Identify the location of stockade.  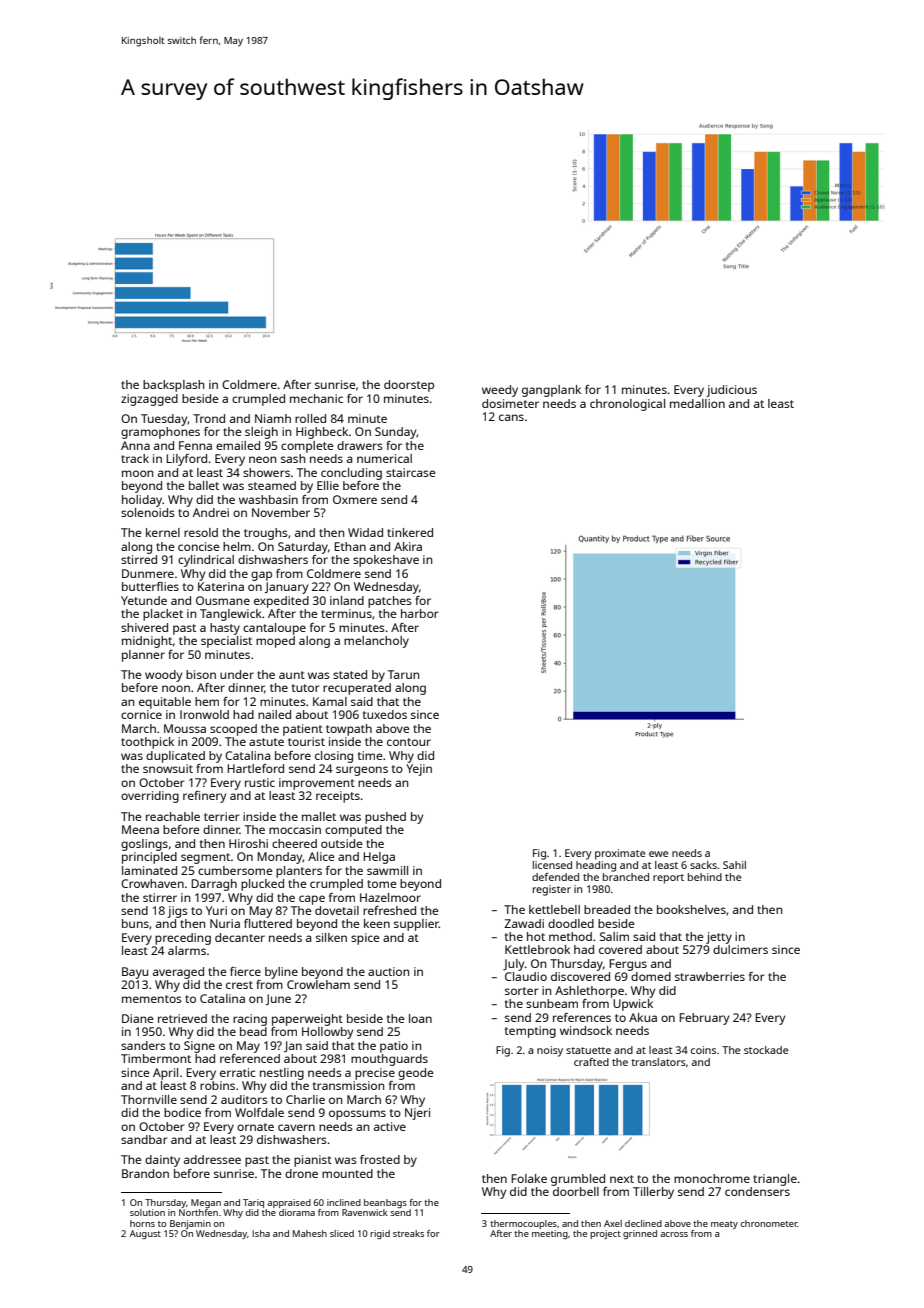
(766, 1050).
